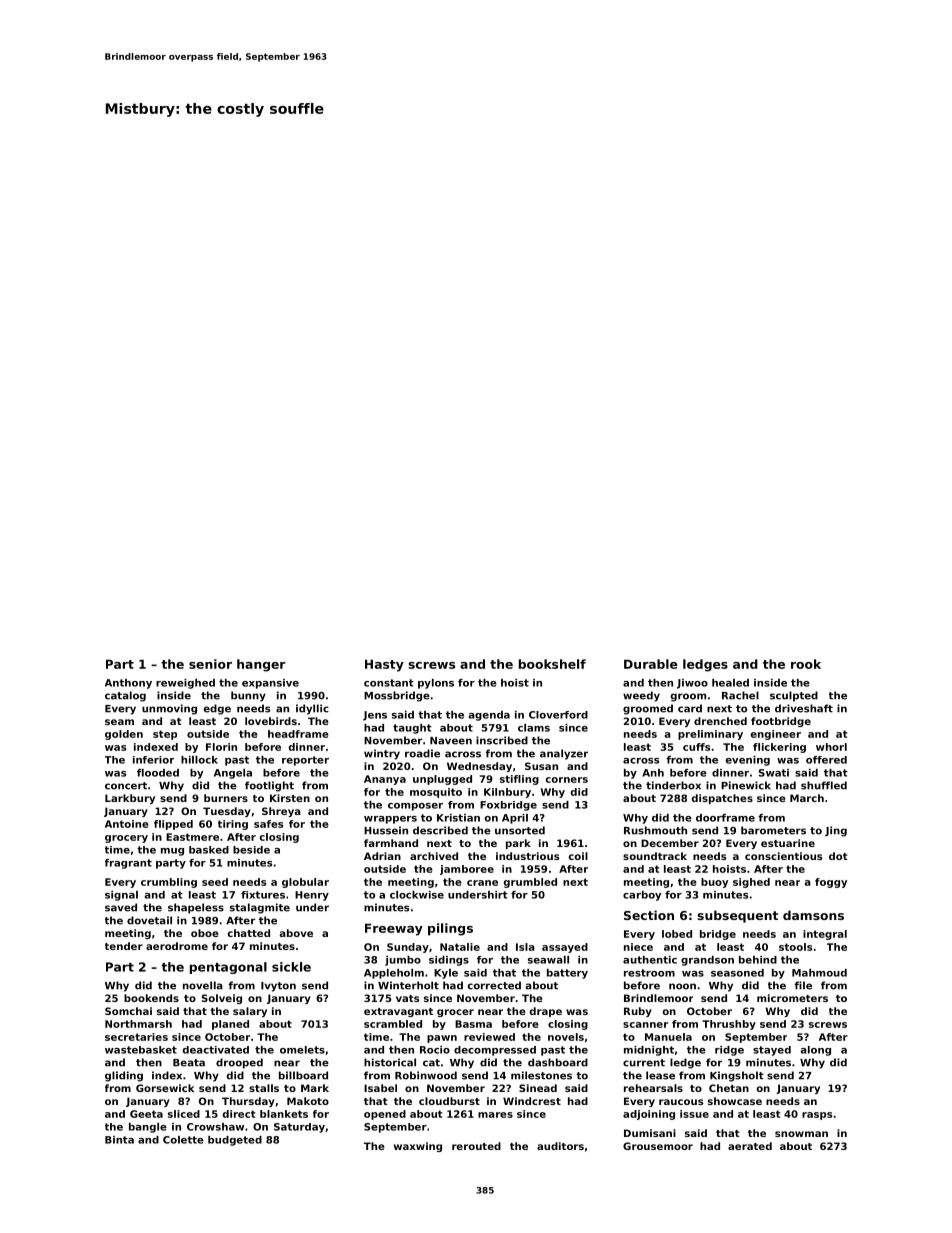  What do you see at coordinates (121, 907) in the screenshot?
I see `saved` at bounding box center [121, 907].
